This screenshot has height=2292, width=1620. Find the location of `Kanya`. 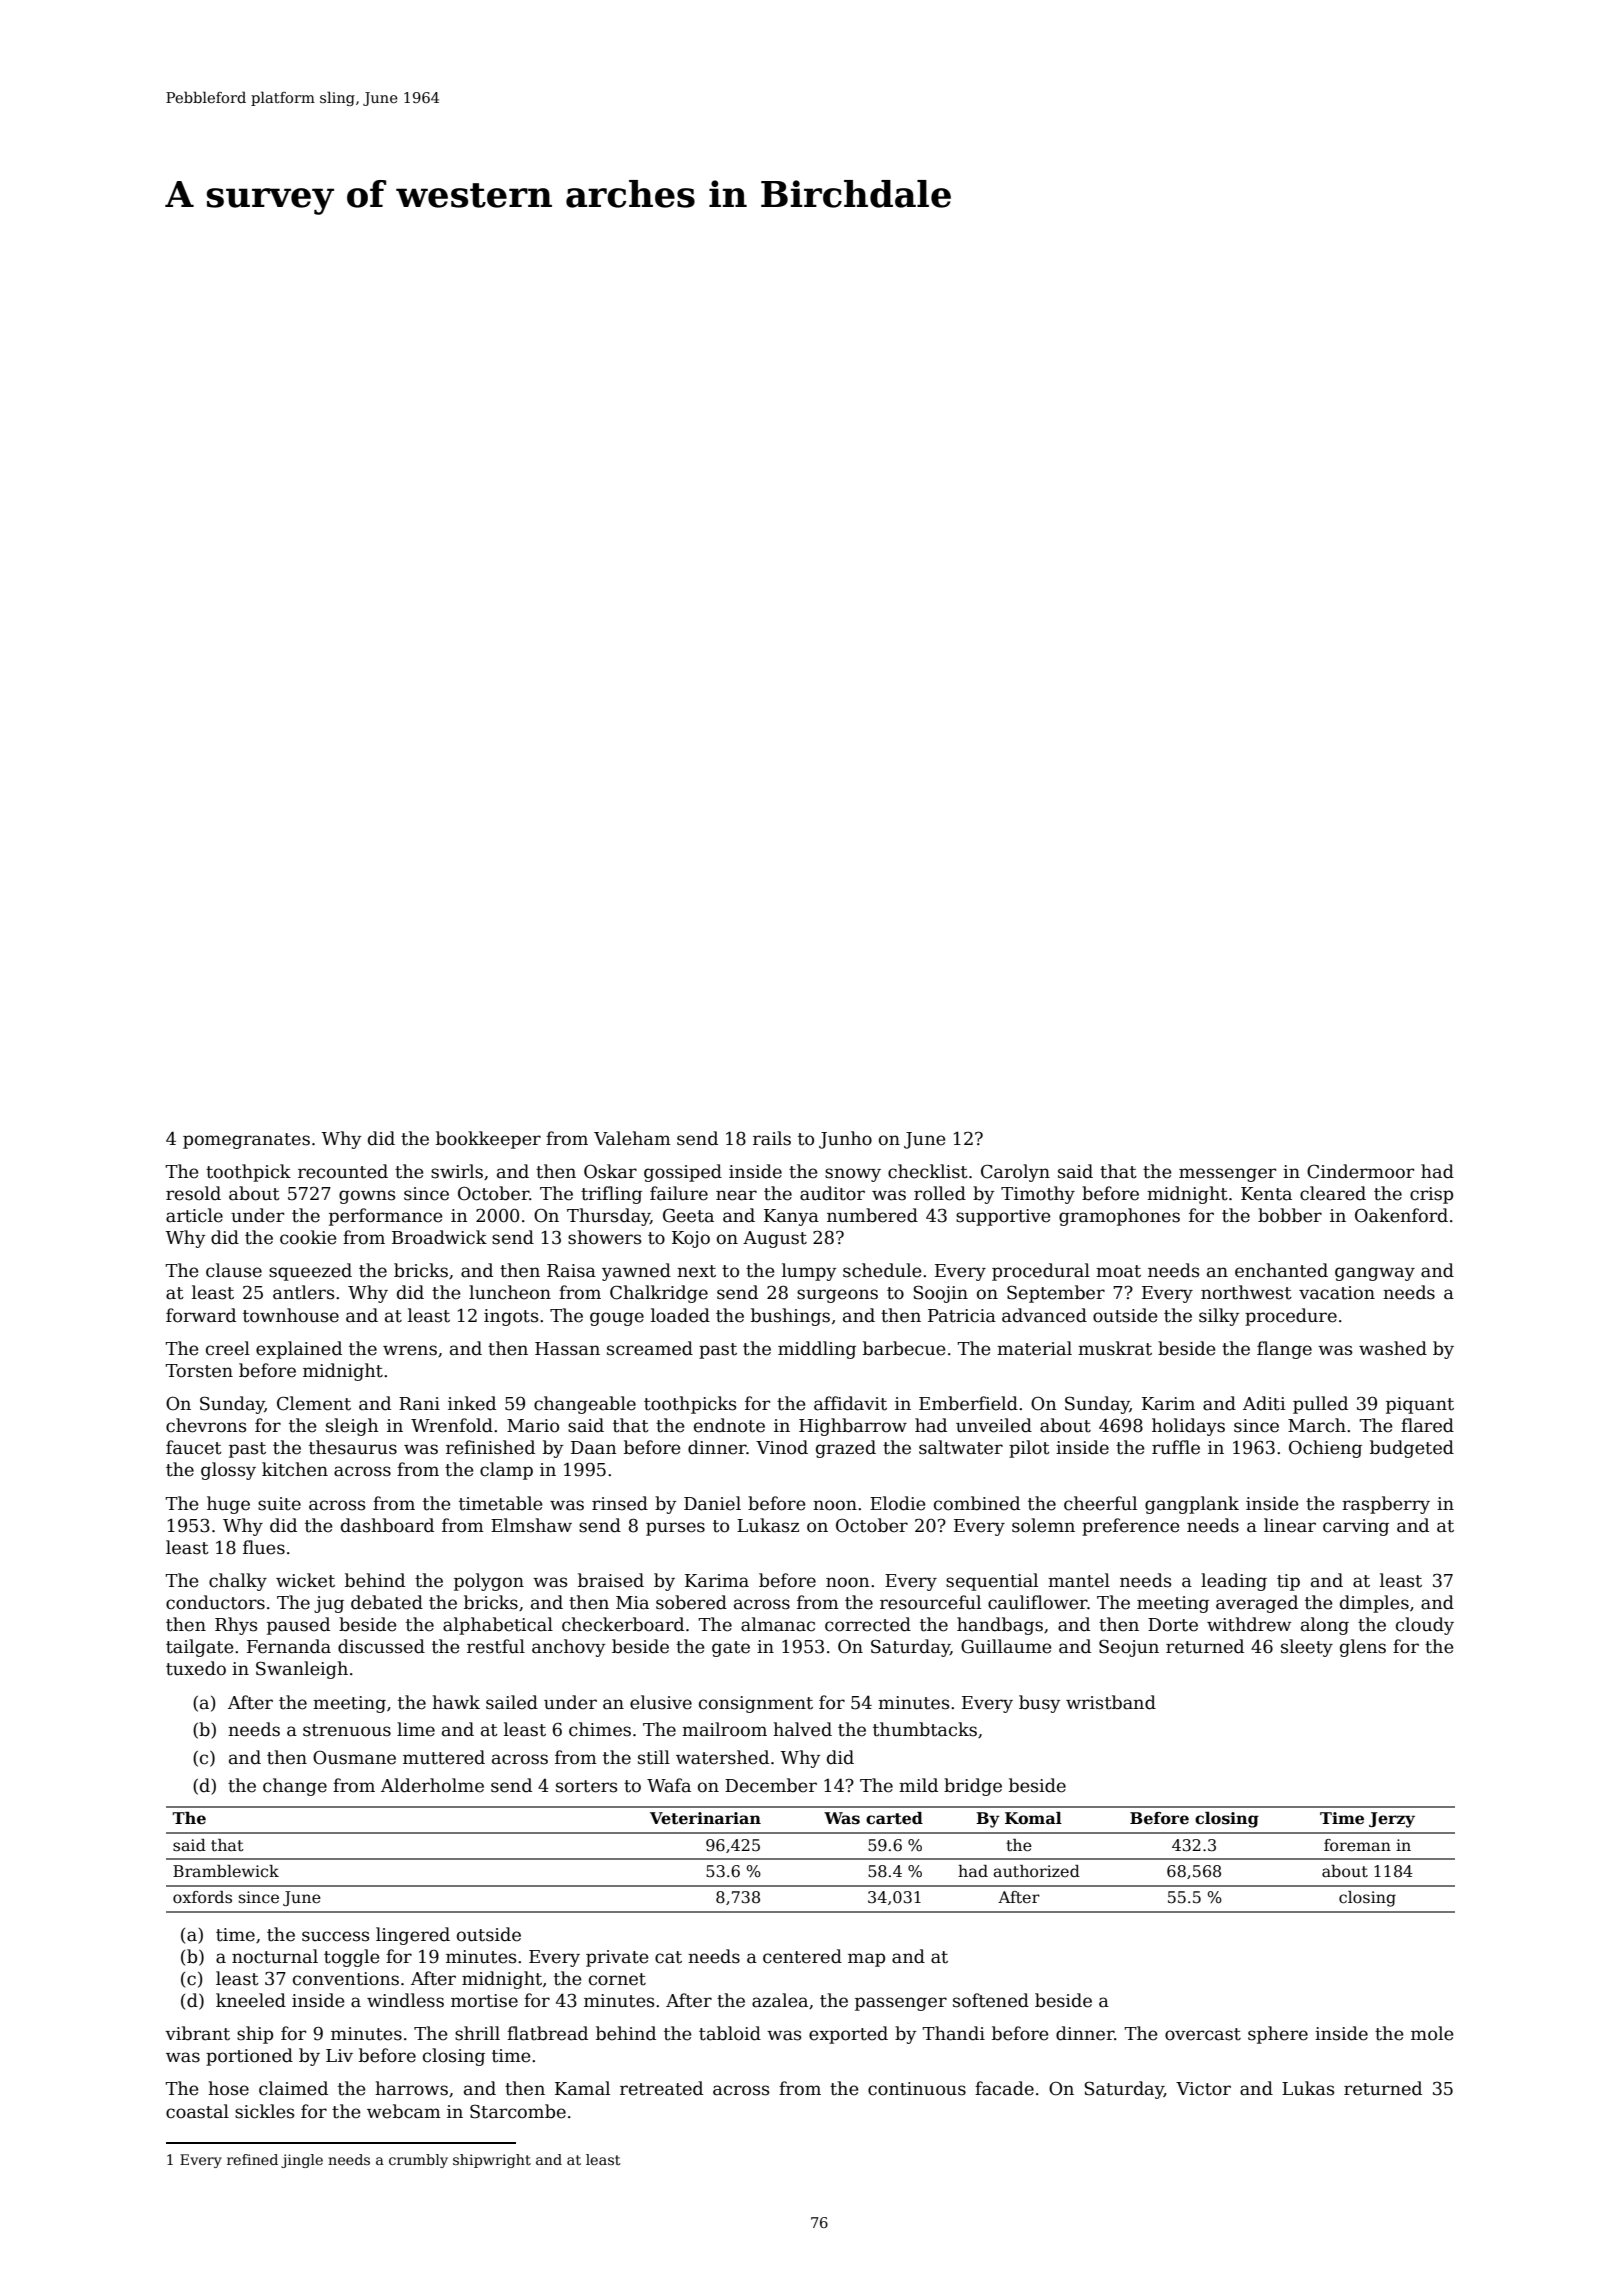

Kanya is located at coordinates (791, 1217).
